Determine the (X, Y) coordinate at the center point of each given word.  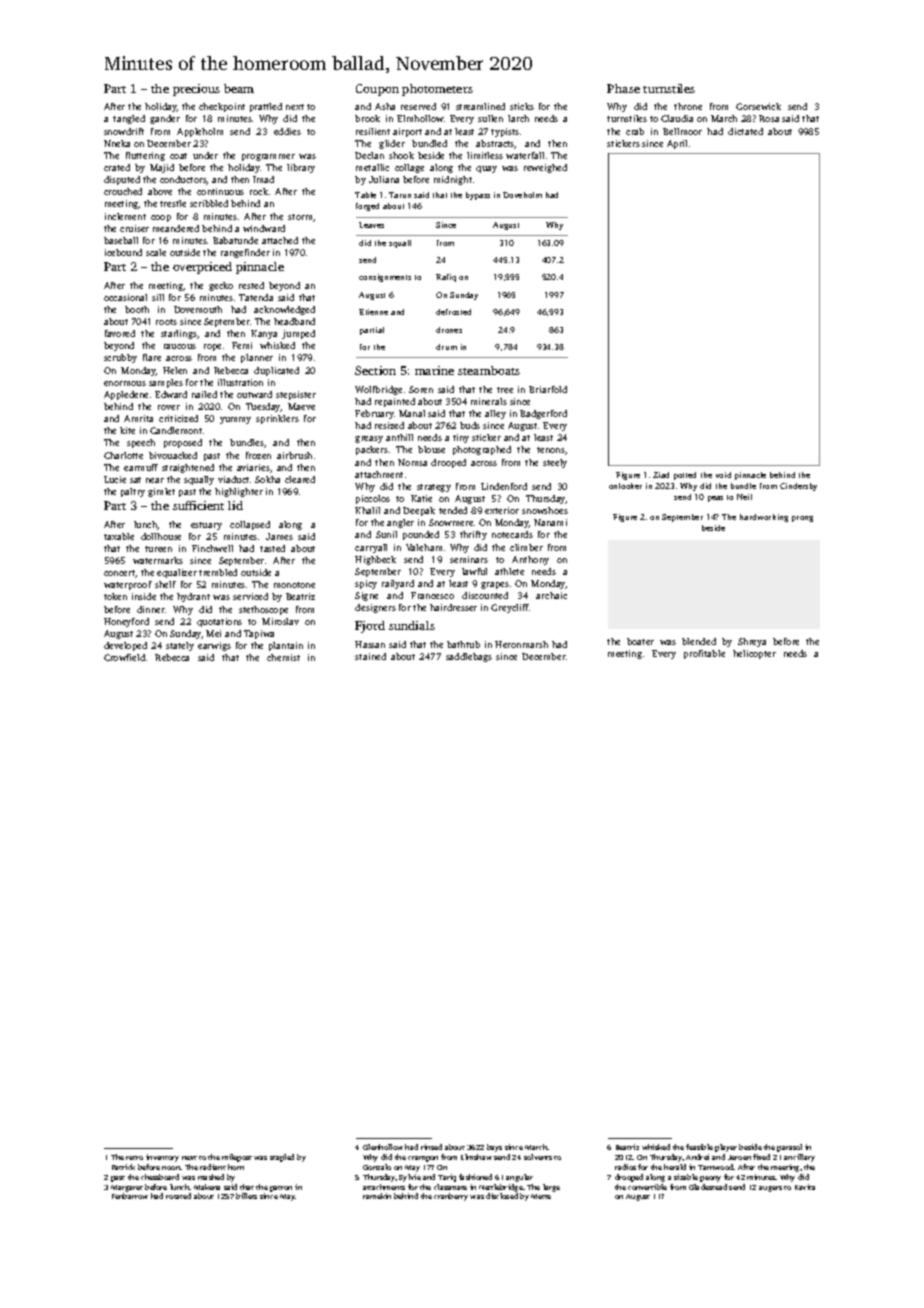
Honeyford (126, 622)
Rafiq (446, 278)
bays (494, 1148)
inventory (162, 1158)
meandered (176, 228)
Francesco (432, 595)
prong (802, 519)
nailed (204, 394)
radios (625, 1167)
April (677, 144)
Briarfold (548, 389)
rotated (178, 1196)
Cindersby (798, 487)
